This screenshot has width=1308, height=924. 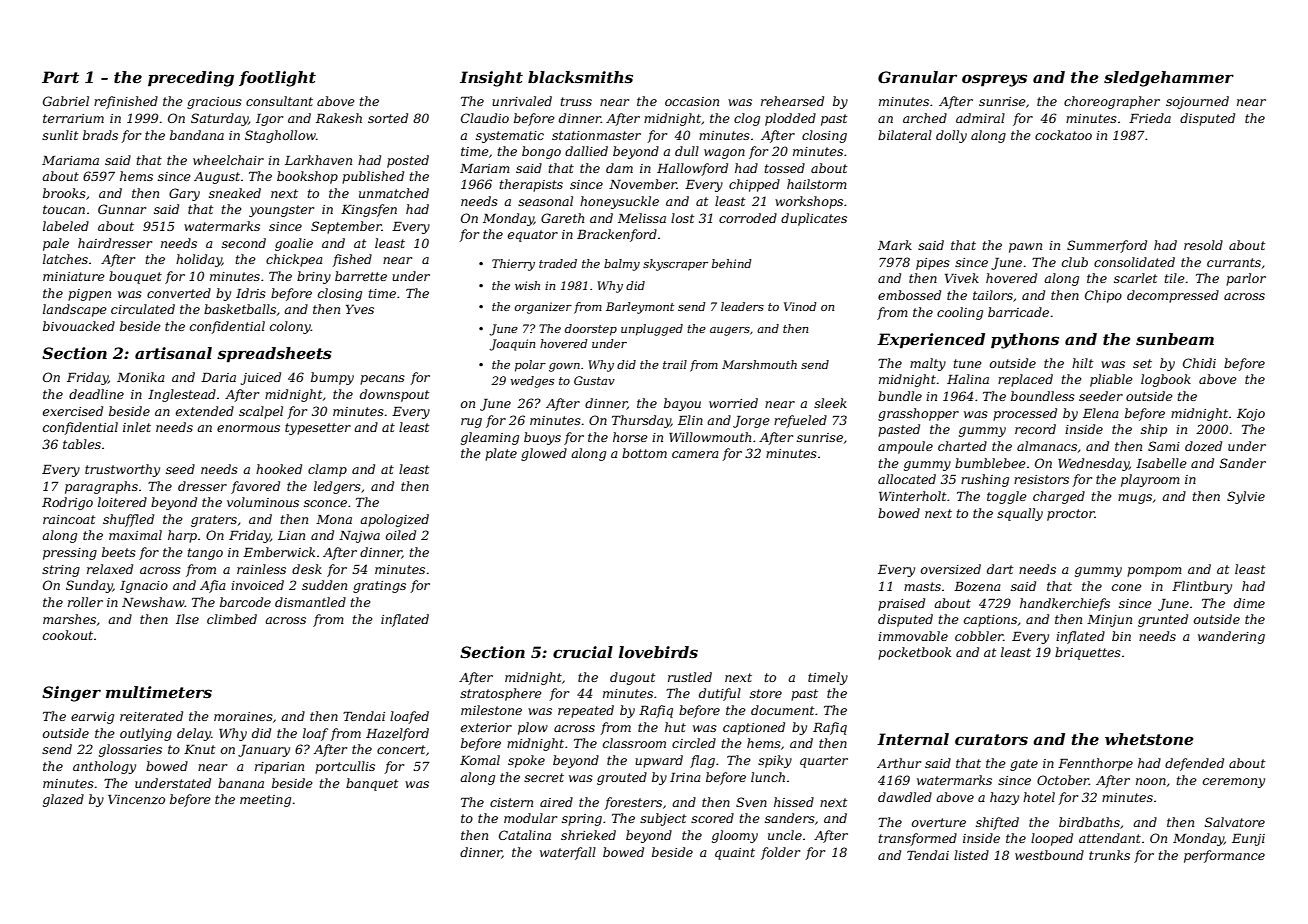 What do you see at coordinates (379, 587) in the screenshot?
I see `gratings` at bounding box center [379, 587].
